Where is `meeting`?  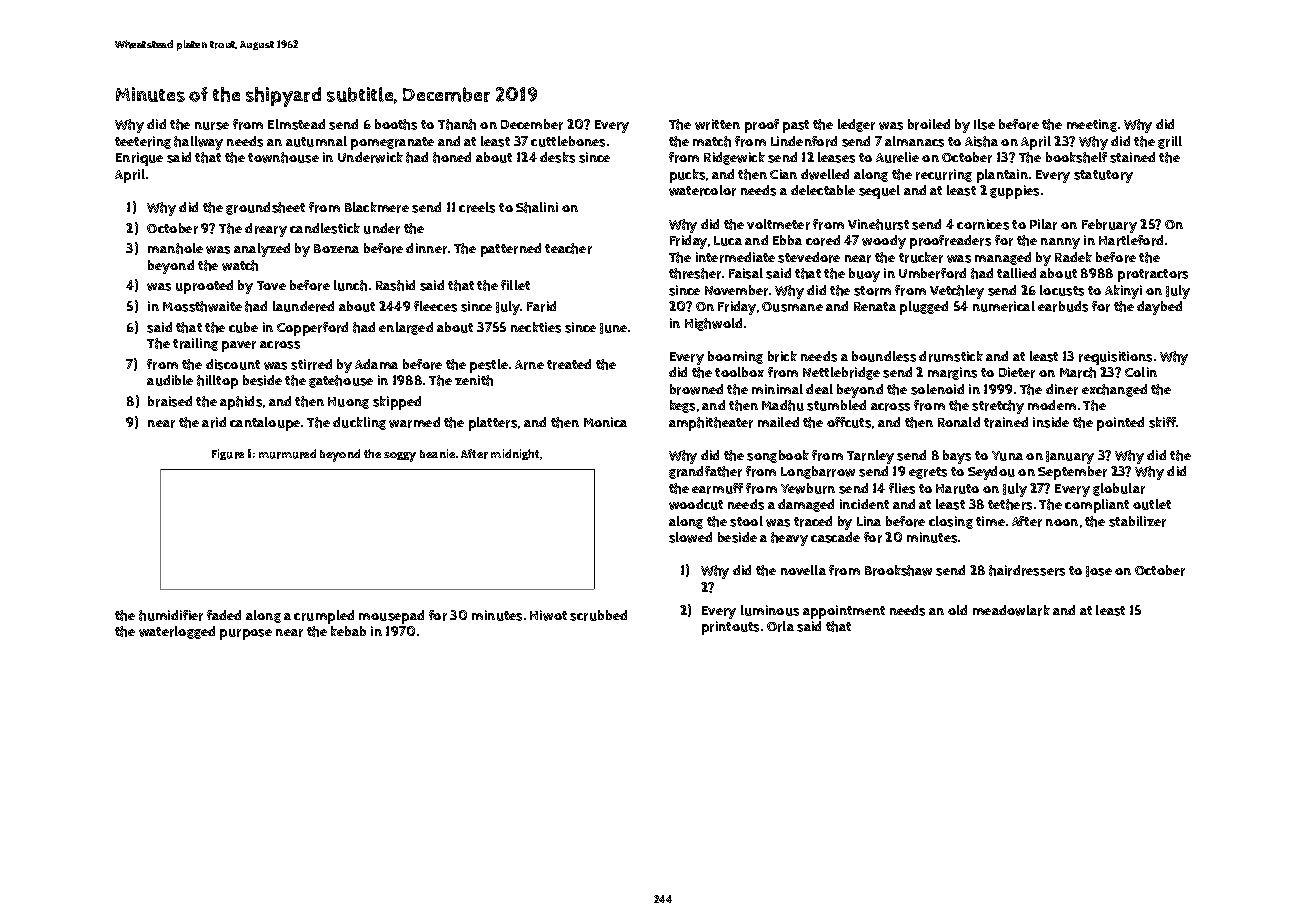
meeting is located at coordinates (1092, 125).
